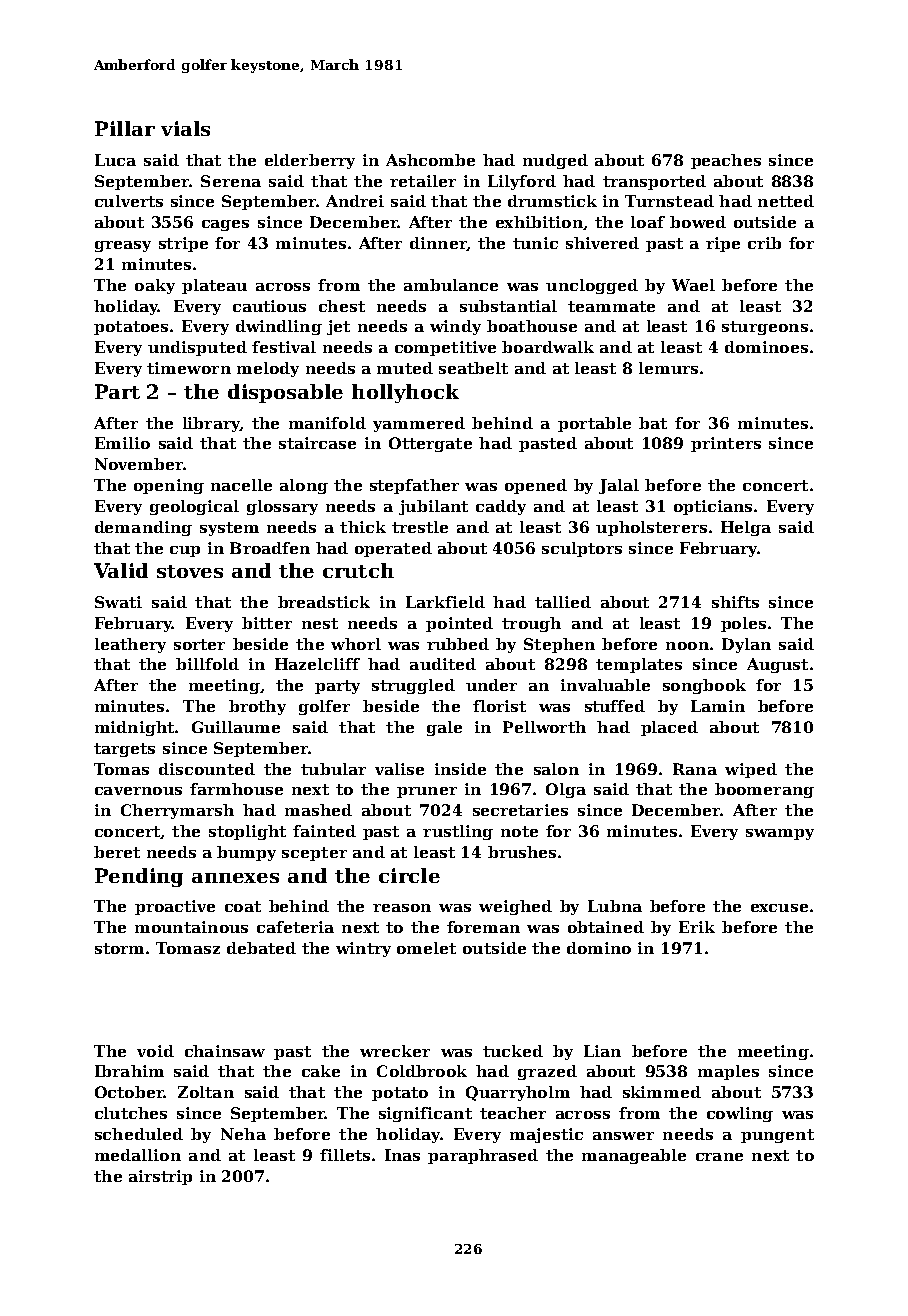 The height and width of the screenshot is (1316, 908). I want to click on airstrip, so click(160, 1177).
